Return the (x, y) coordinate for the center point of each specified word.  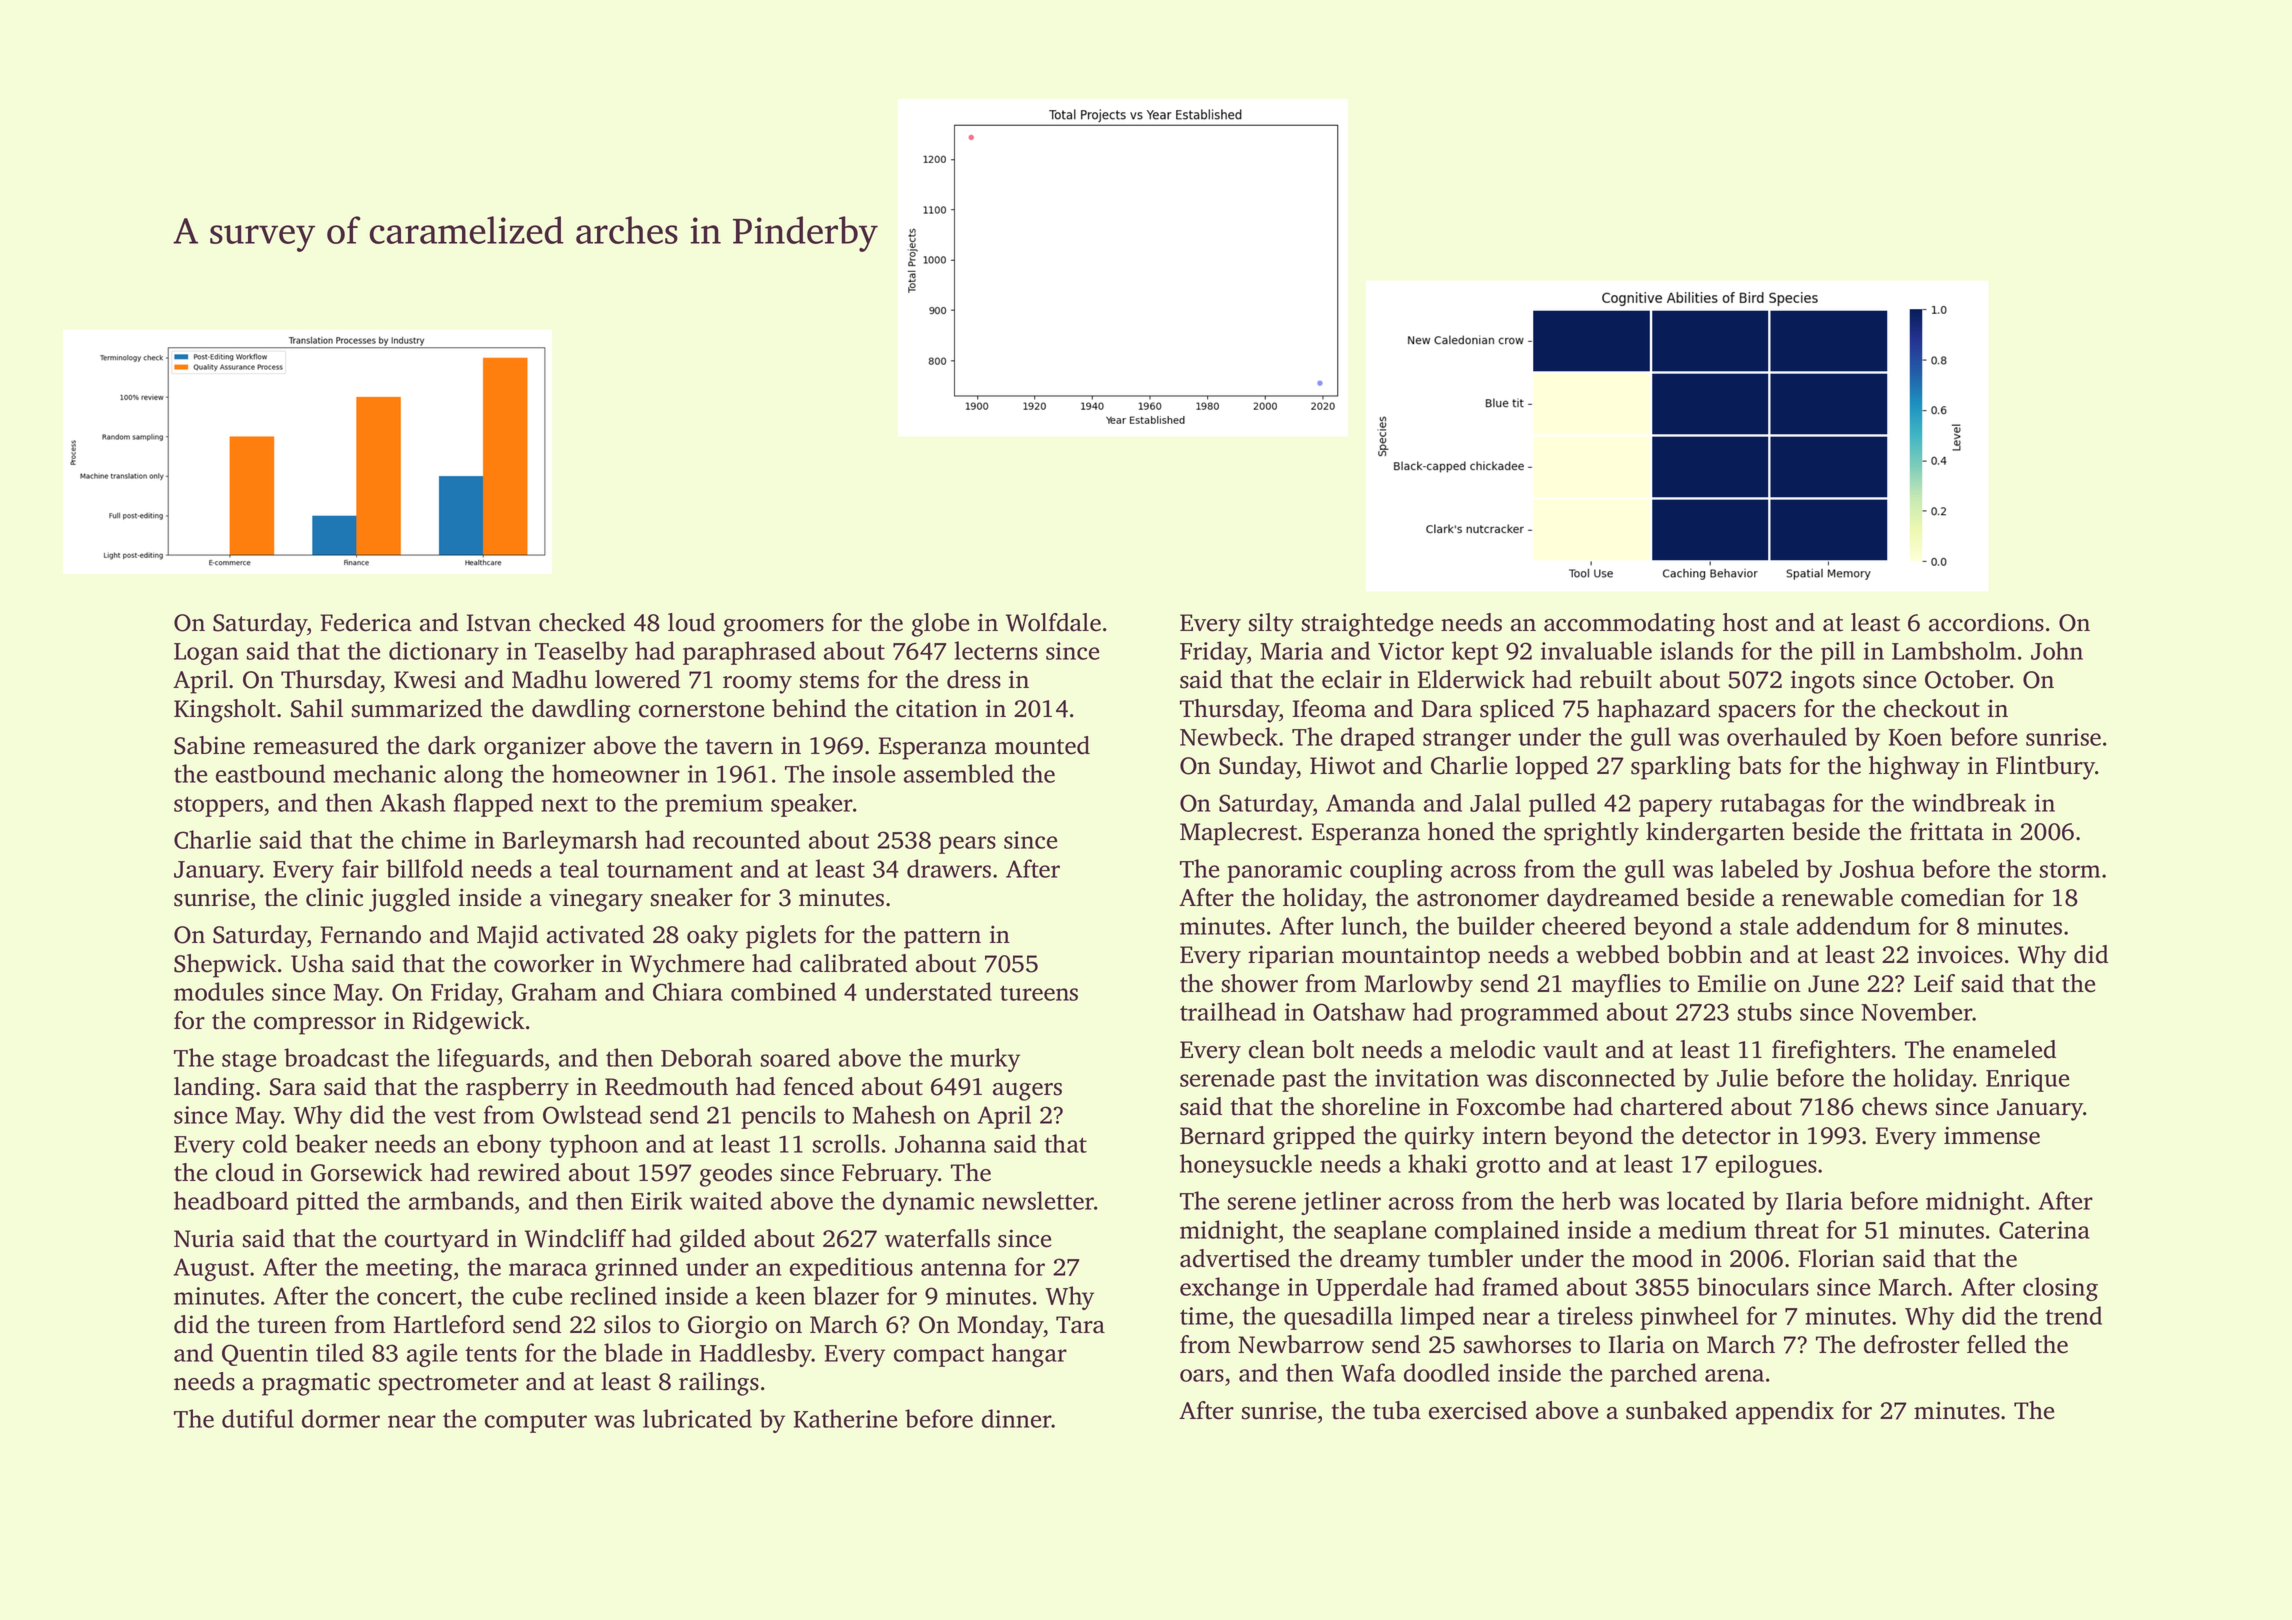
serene (1262, 1203)
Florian (1836, 1258)
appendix (1785, 1413)
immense (1992, 1135)
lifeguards (491, 1060)
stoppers (218, 806)
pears (967, 845)
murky (985, 1060)
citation (937, 708)
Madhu (549, 679)
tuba (1397, 1410)
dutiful (258, 1418)
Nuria (204, 1238)
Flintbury (2046, 768)
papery (1675, 808)
